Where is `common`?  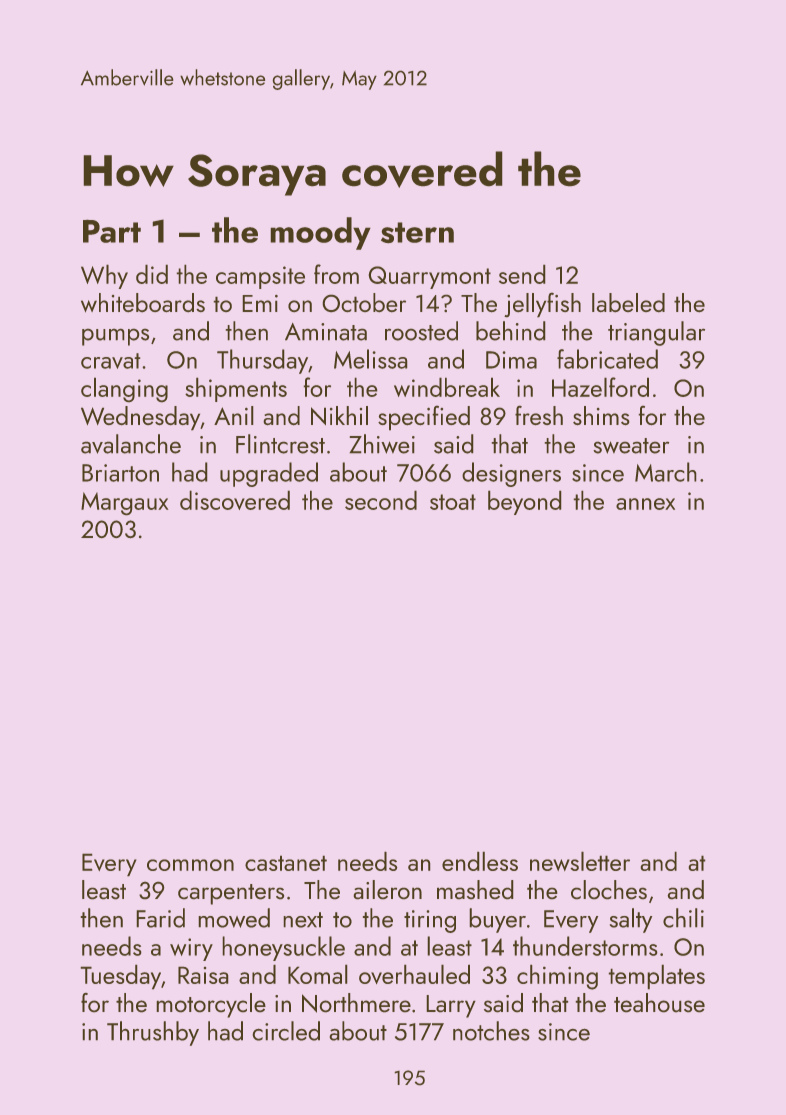 common is located at coordinates (190, 865).
